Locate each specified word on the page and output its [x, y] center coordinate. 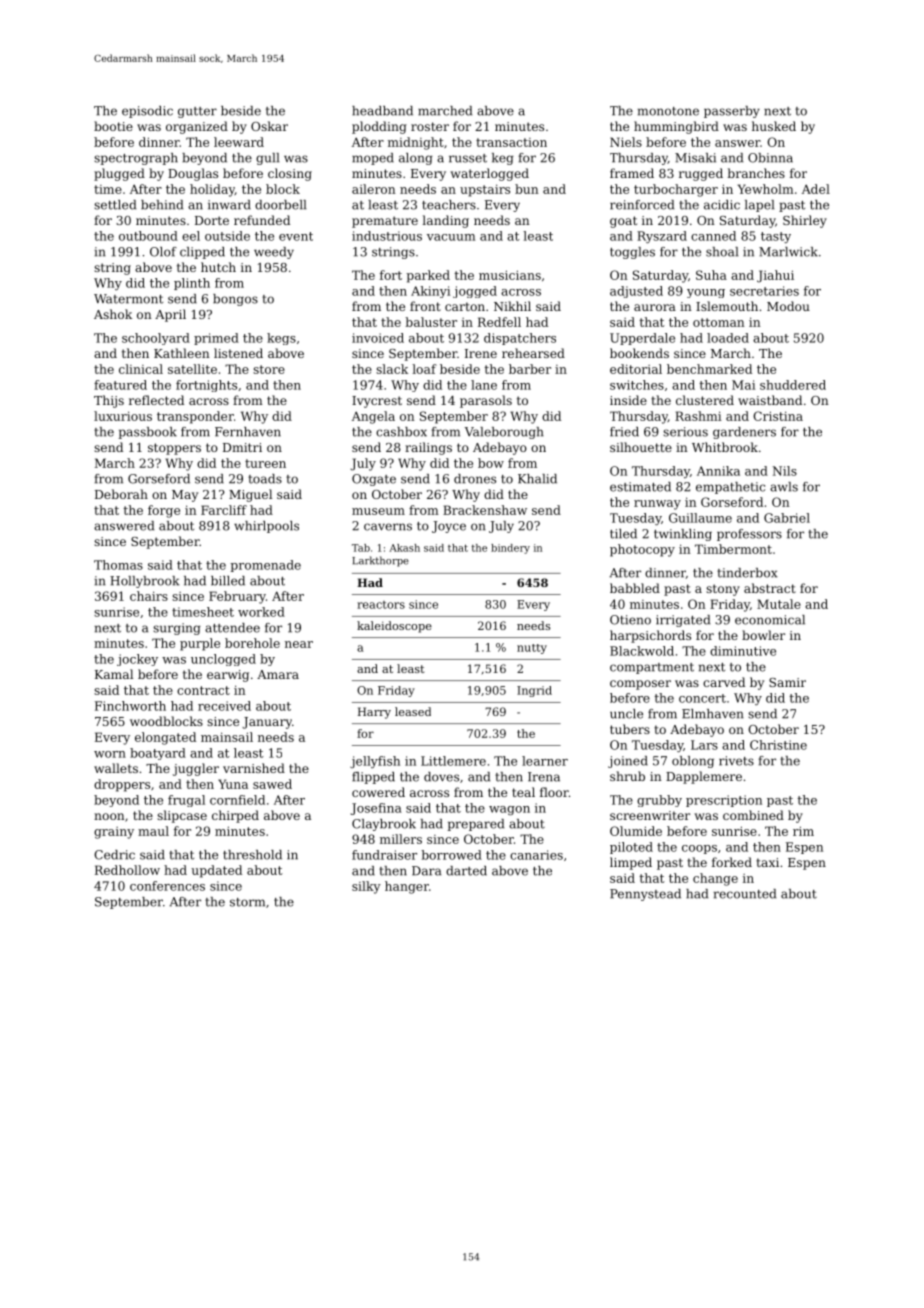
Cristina [778, 416]
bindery [510, 549]
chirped [235, 816]
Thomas [118, 565]
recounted [745, 894]
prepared [475, 825]
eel [191, 236]
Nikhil [512, 306]
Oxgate [374, 480]
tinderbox [747, 573]
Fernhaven [248, 432]
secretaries [764, 291]
